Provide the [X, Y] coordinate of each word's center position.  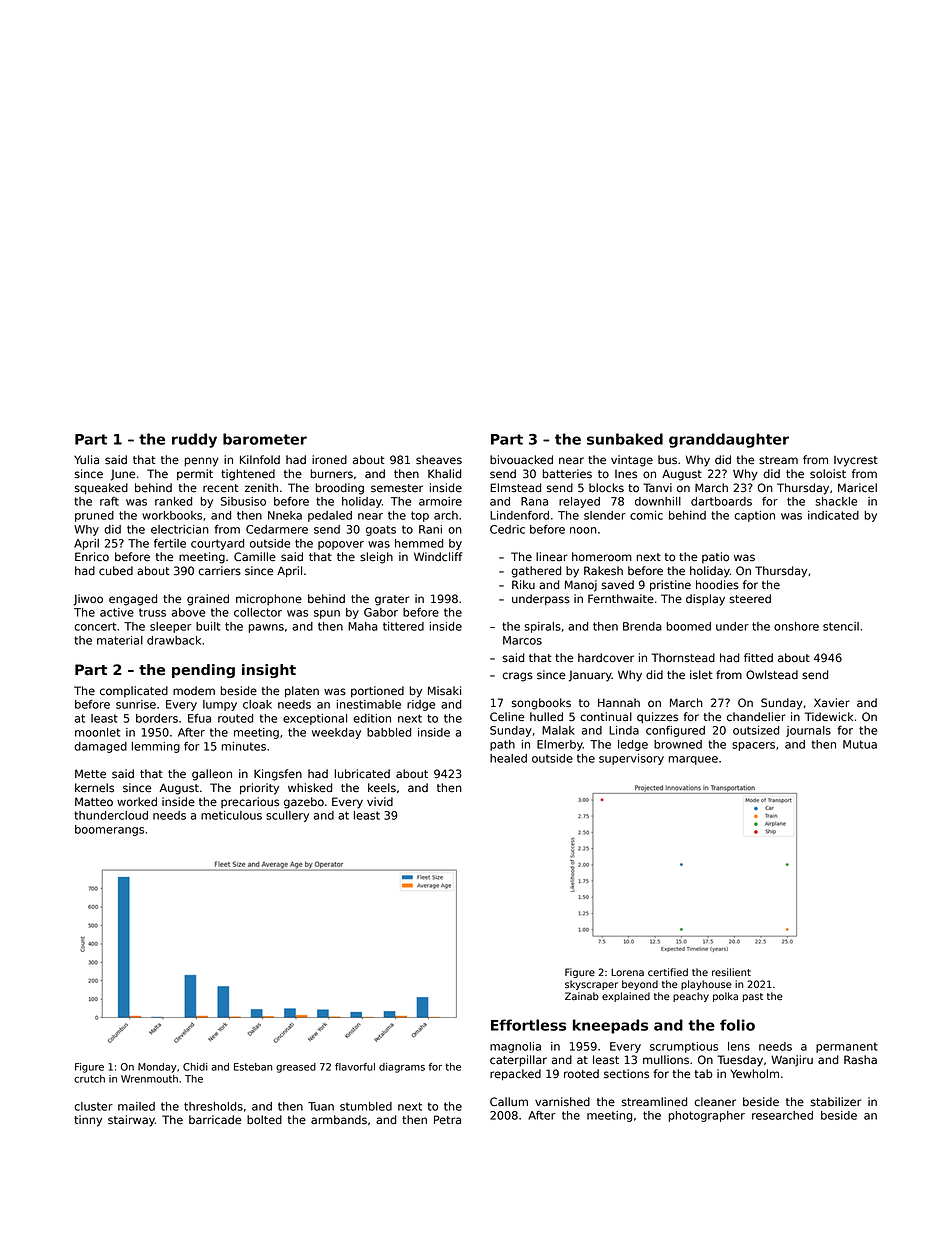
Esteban [253, 1067]
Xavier [832, 703]
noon [583, 530]
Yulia [86, 459]
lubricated [362, 774]
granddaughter [729, 440]
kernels [94, 788]
